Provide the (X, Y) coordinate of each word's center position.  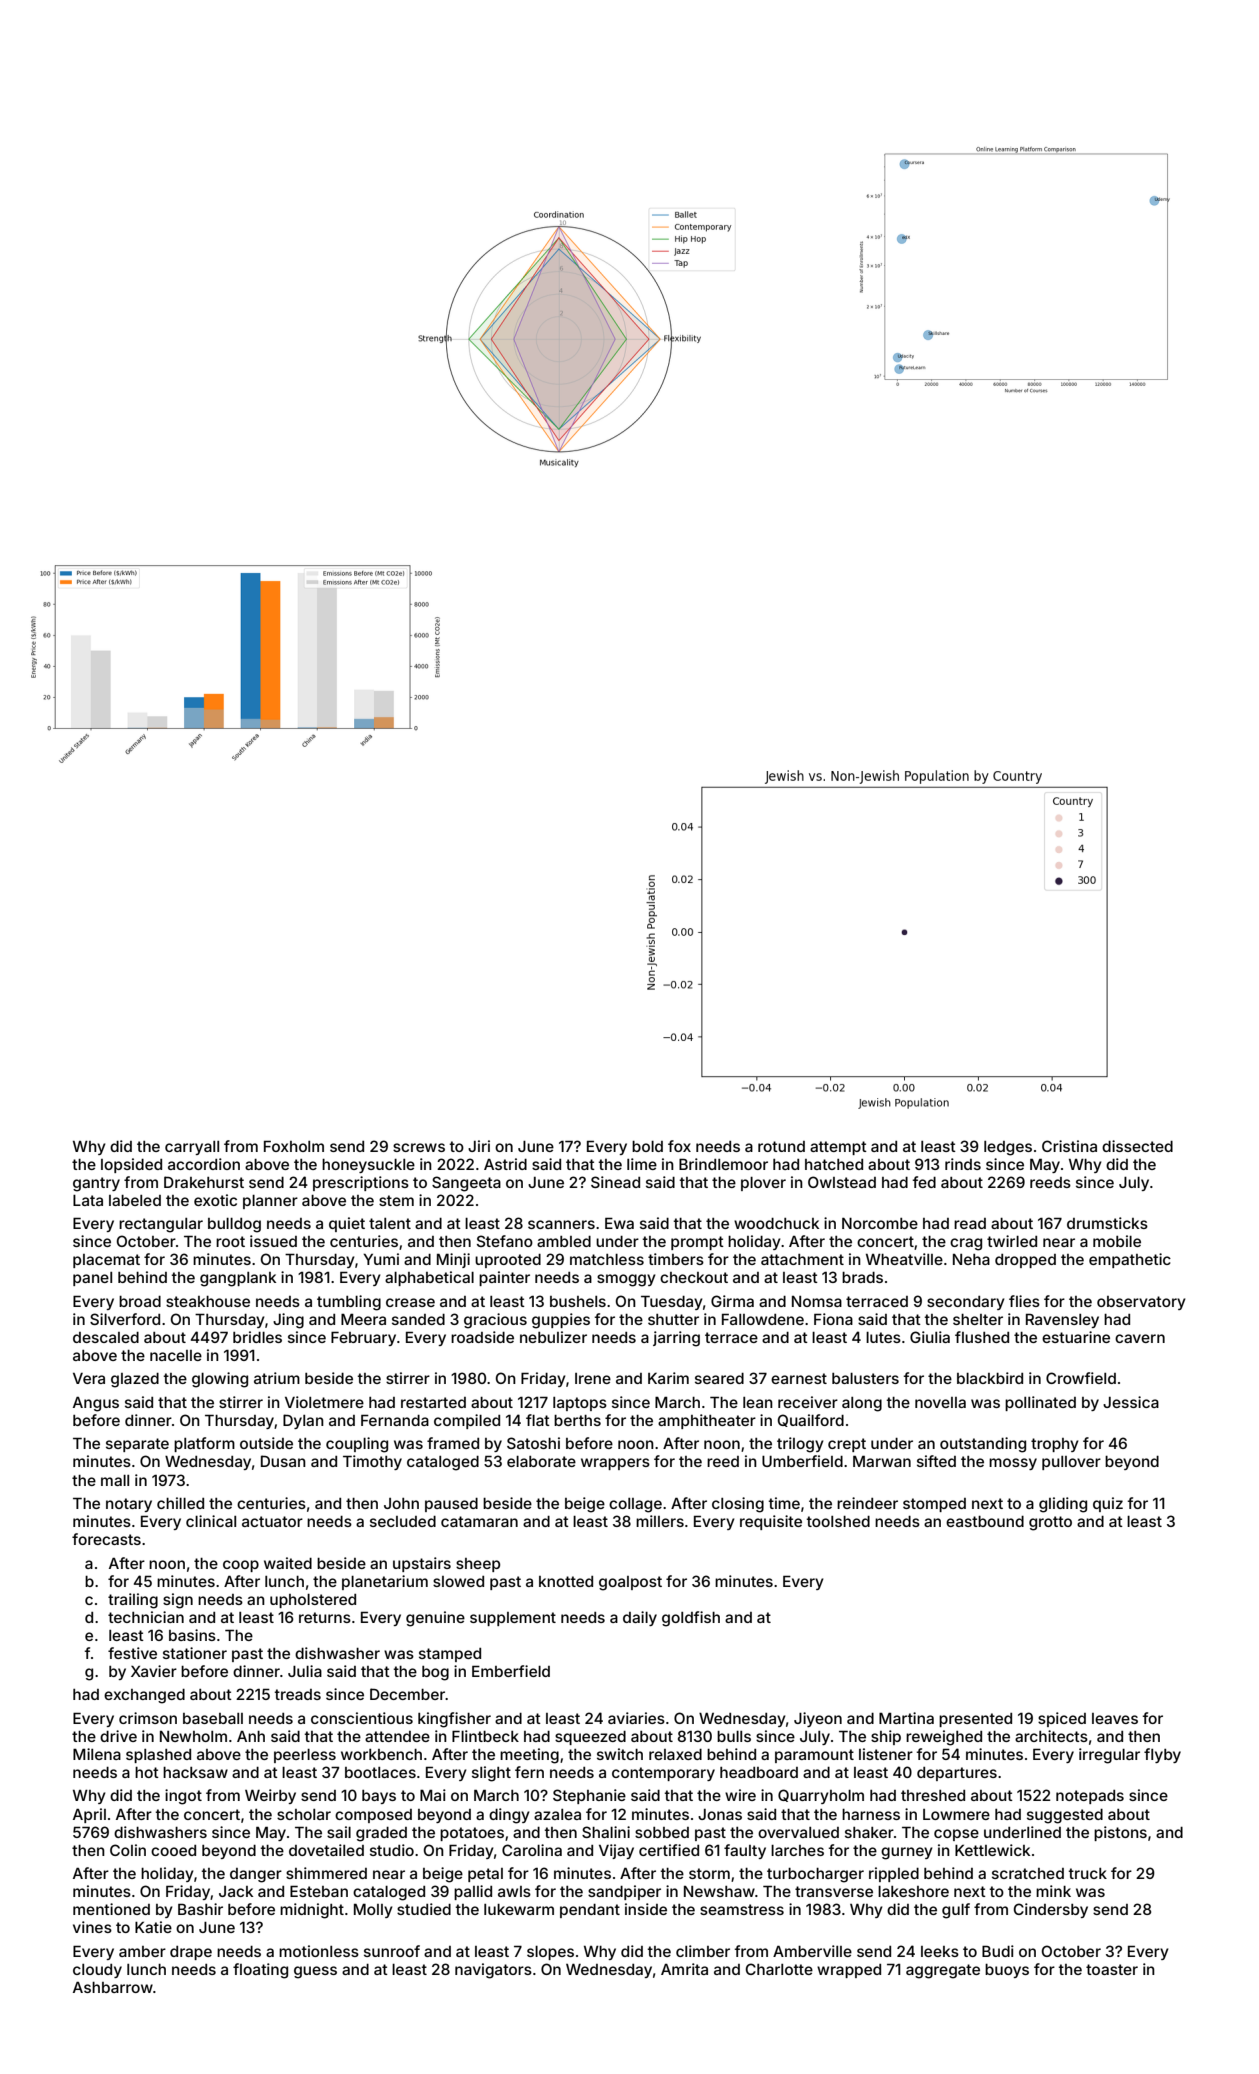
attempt (838, 1148)
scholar (304, 1814)
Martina (906, 1718)
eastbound (985, 1521)
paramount (814, 1756)
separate (137, 1445)
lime (642, 1164)
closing (738, 1505)
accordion (204, 1164)
